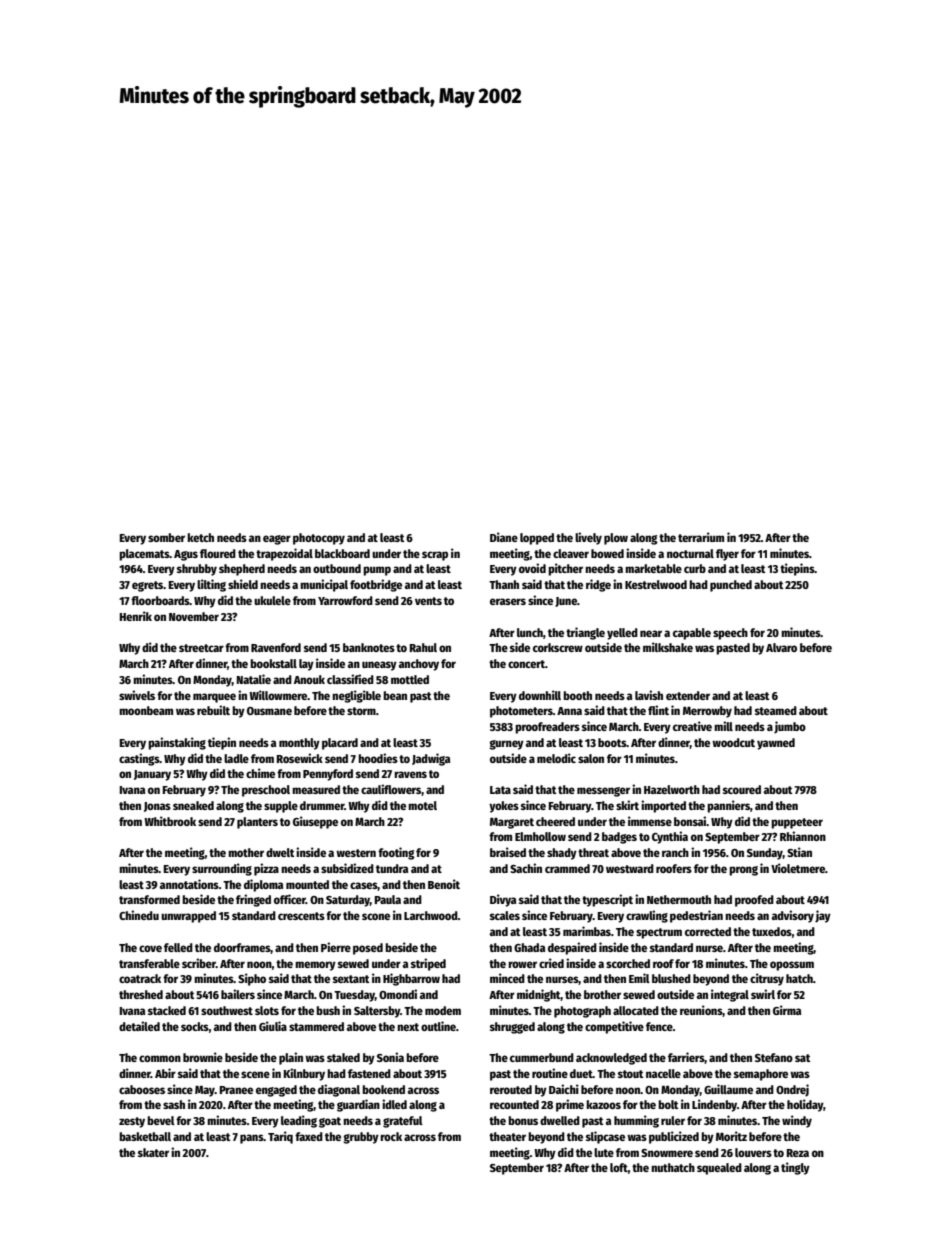 The image size is (952, 1233). Describe the element at coordinates (728, 1089) in the image. I see `Guillaume` at that location.
